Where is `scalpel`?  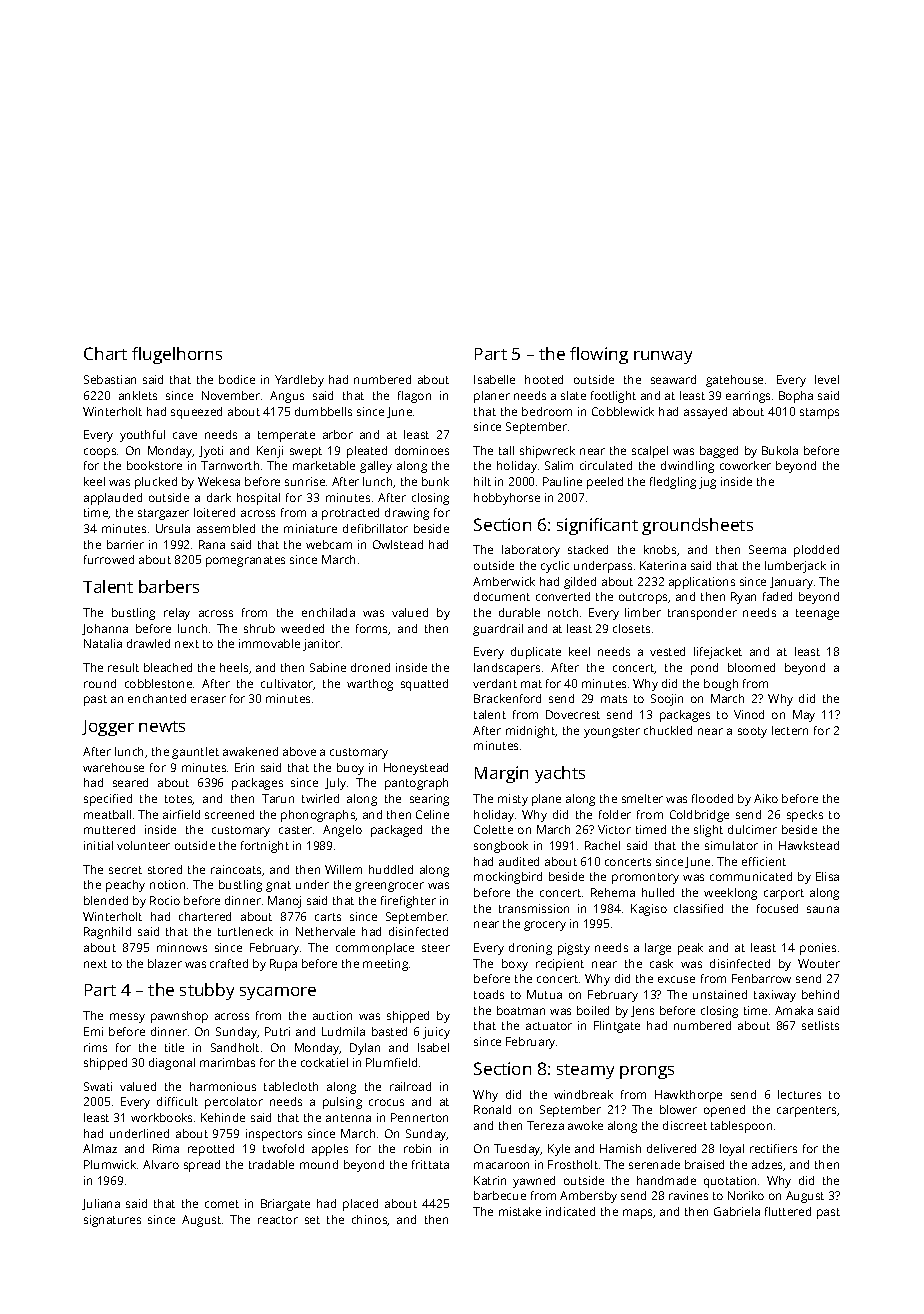
scalpel is located at coordinates (650, 452).
